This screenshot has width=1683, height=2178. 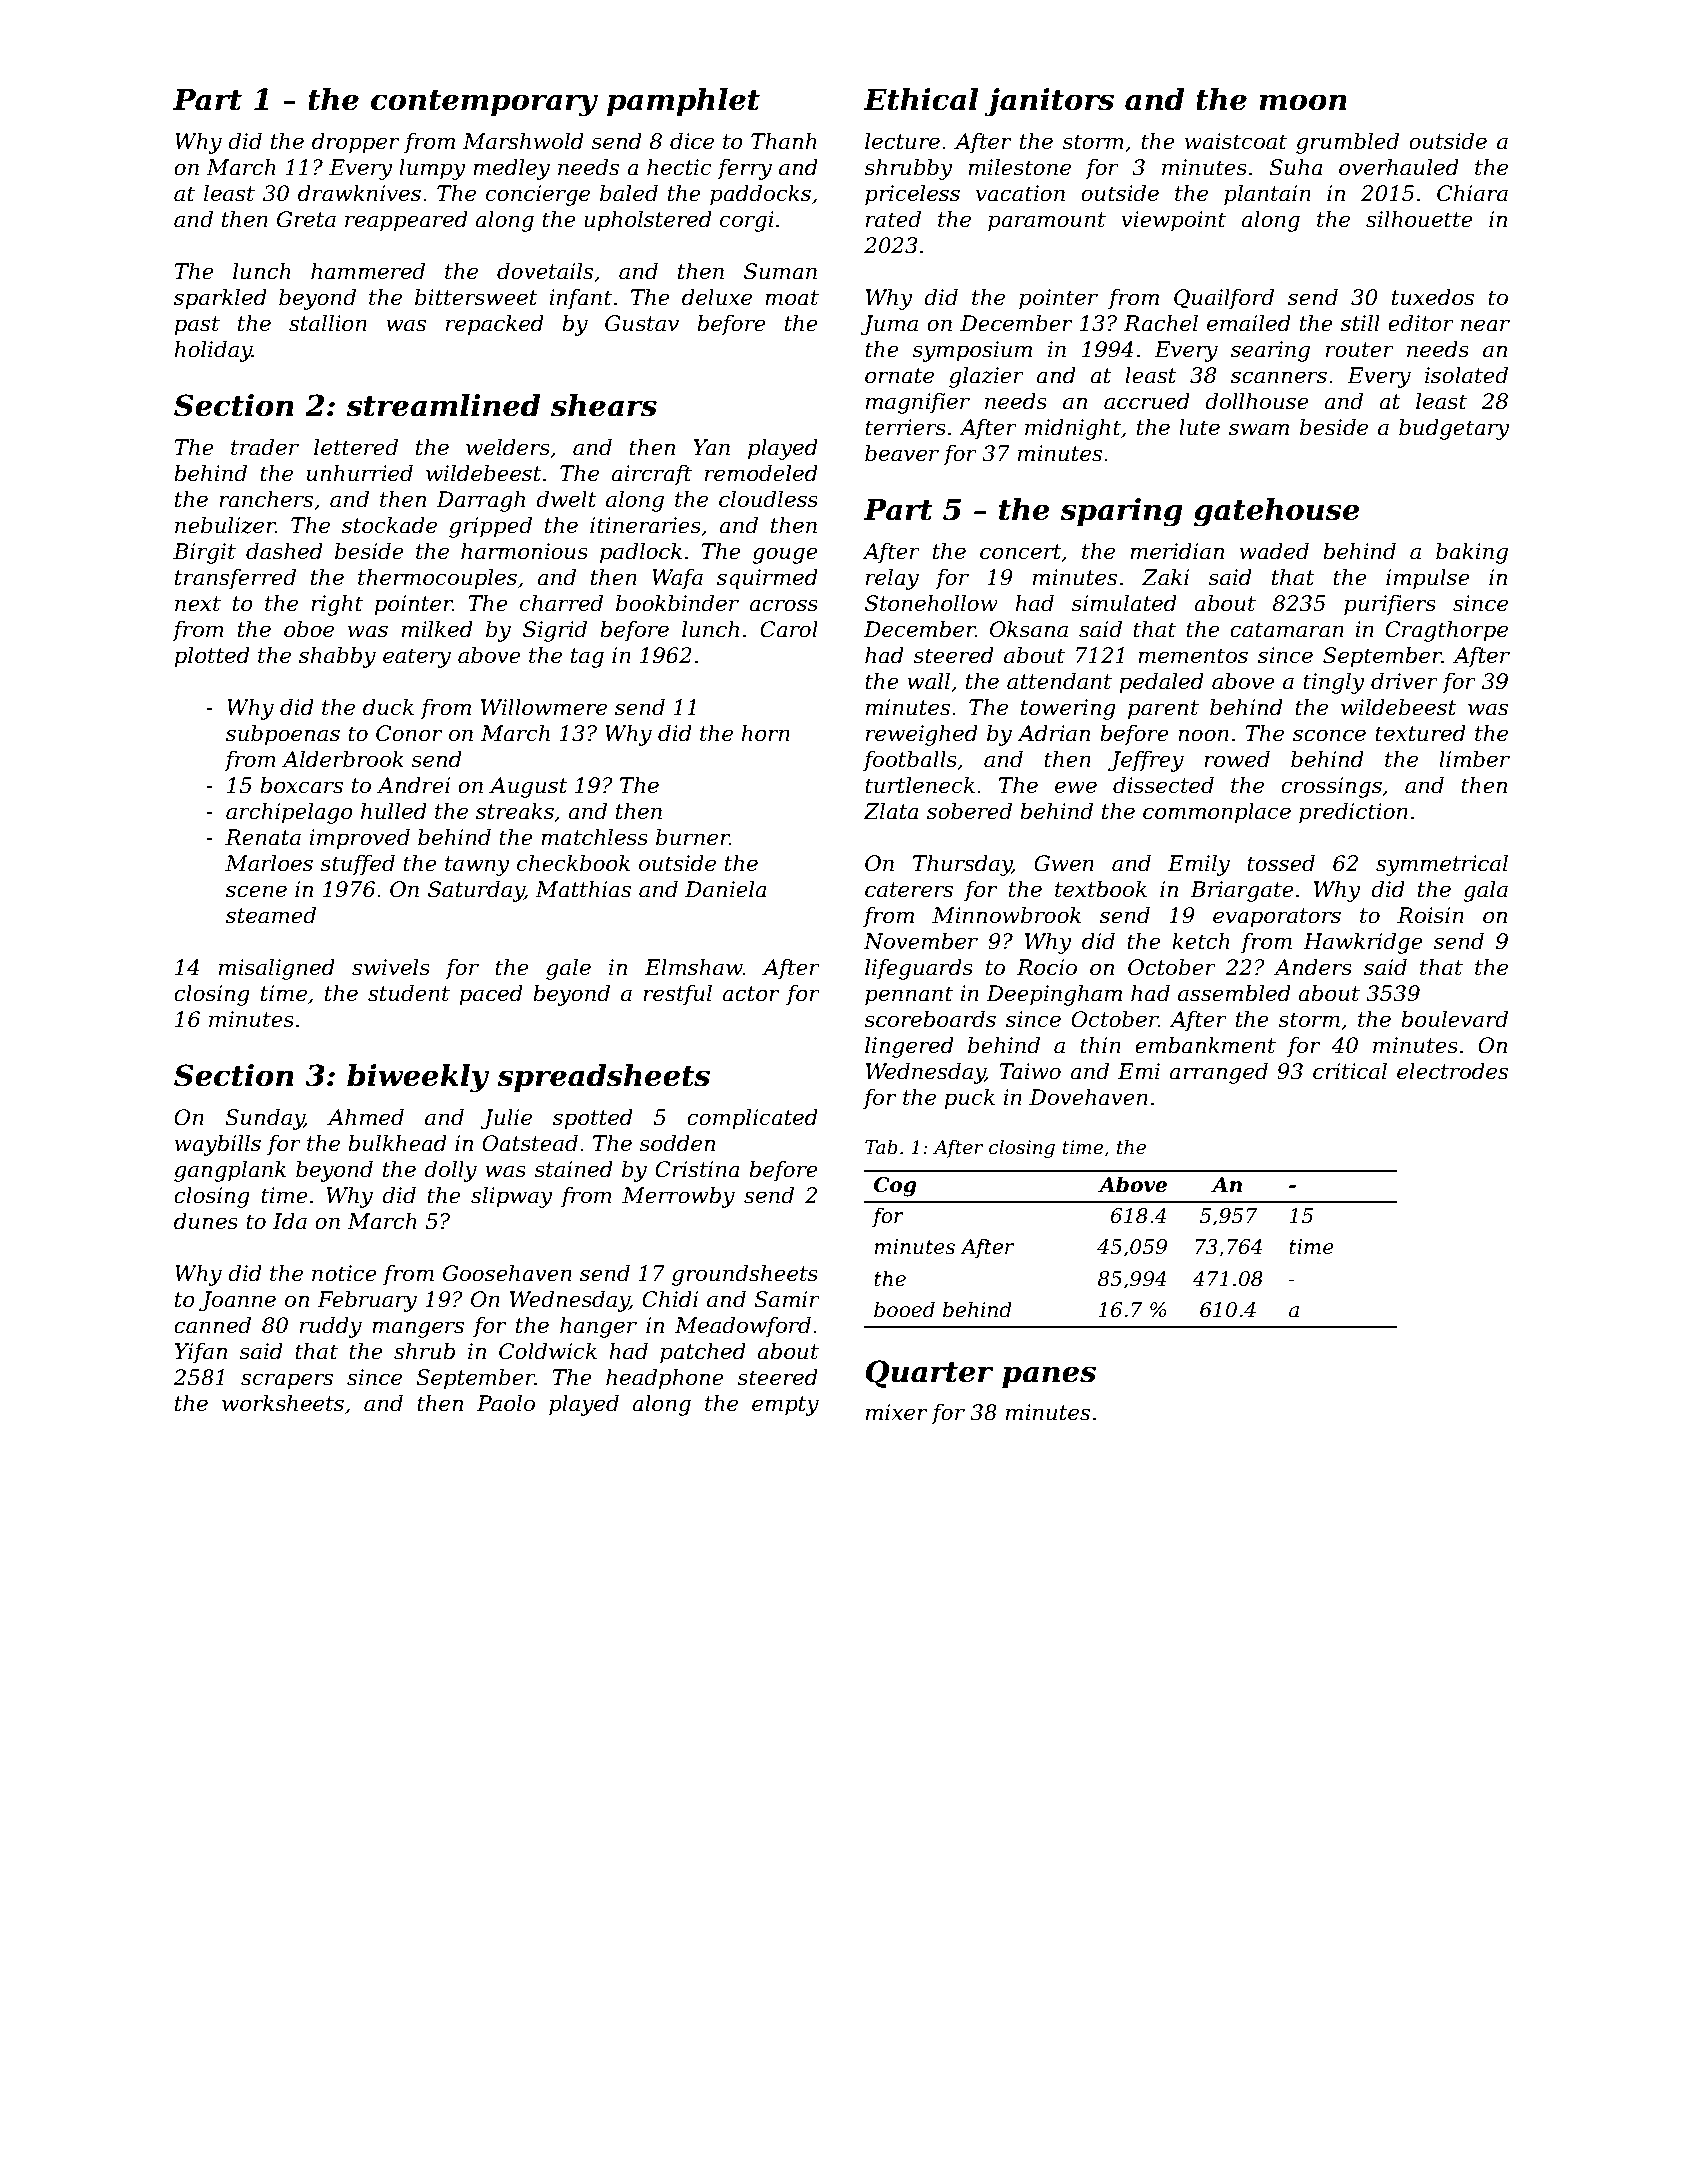 What do you see at coordinates (220, 299) in the screenshot?
I see `sparkled` at bounding box center [220, 299].
